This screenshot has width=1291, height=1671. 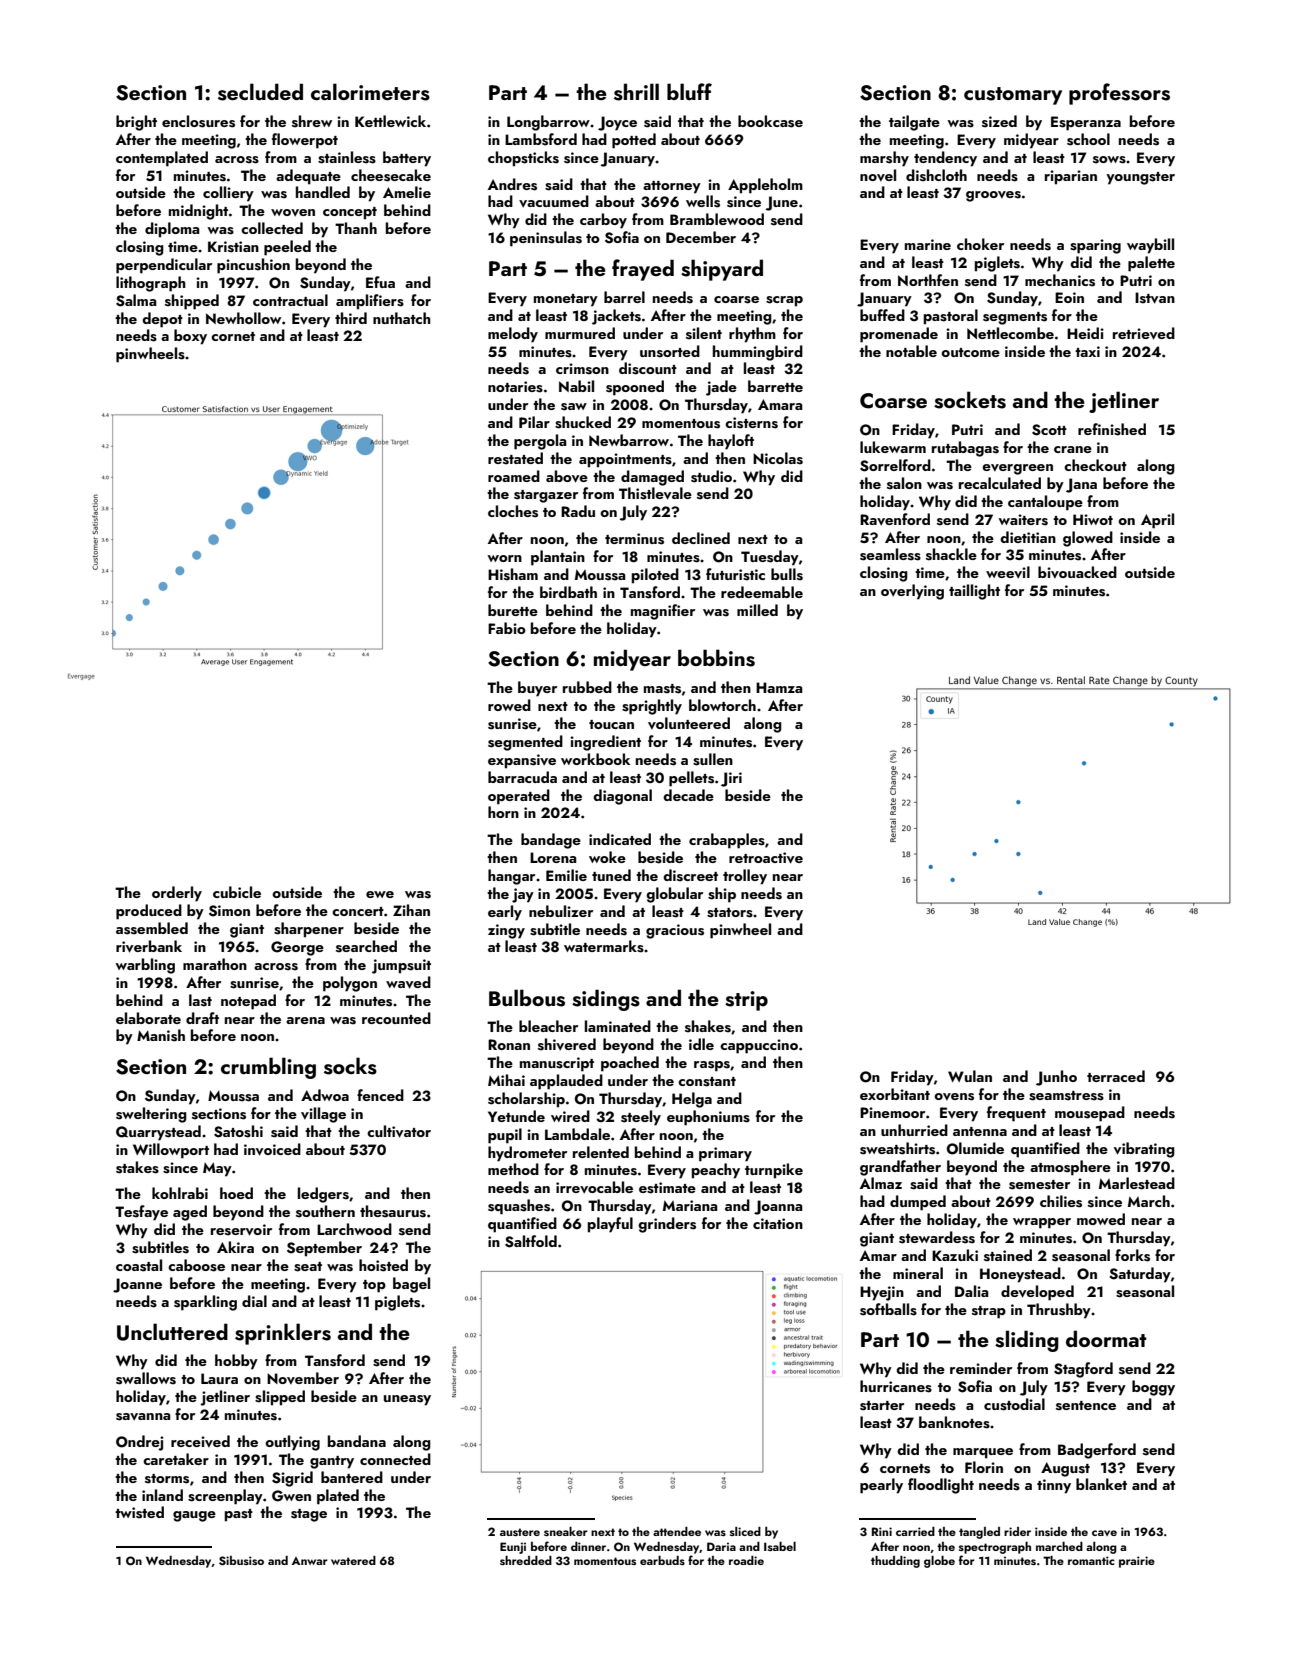 What do you see at coordinates (1039, 1185) in the screenshot?
I see `semester` at bounding box center [1039, 1185].
